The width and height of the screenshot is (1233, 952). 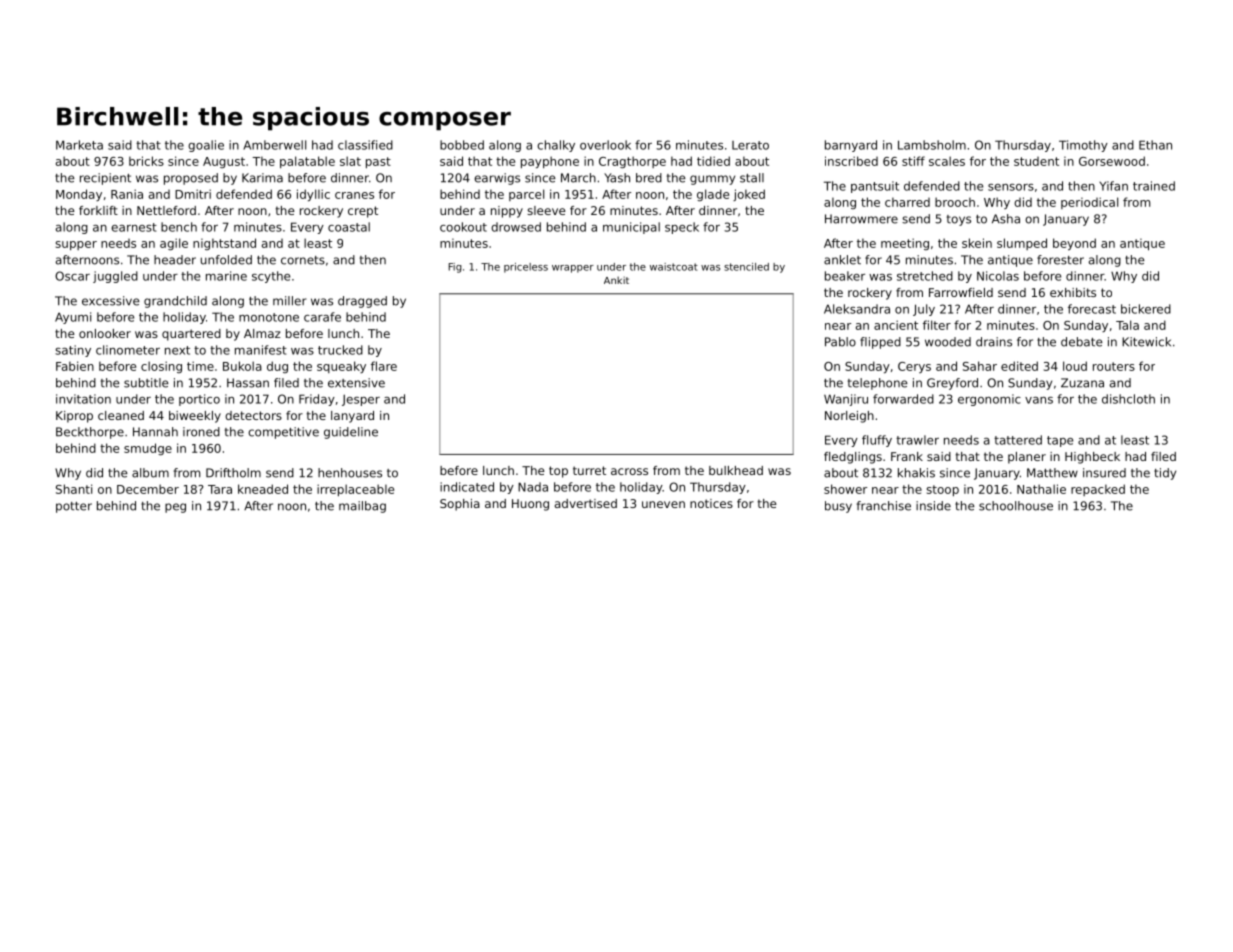 What do you see at coordinates (838, 507) in the screenshot?
I see `busy` at bounding box center [838, 507].
